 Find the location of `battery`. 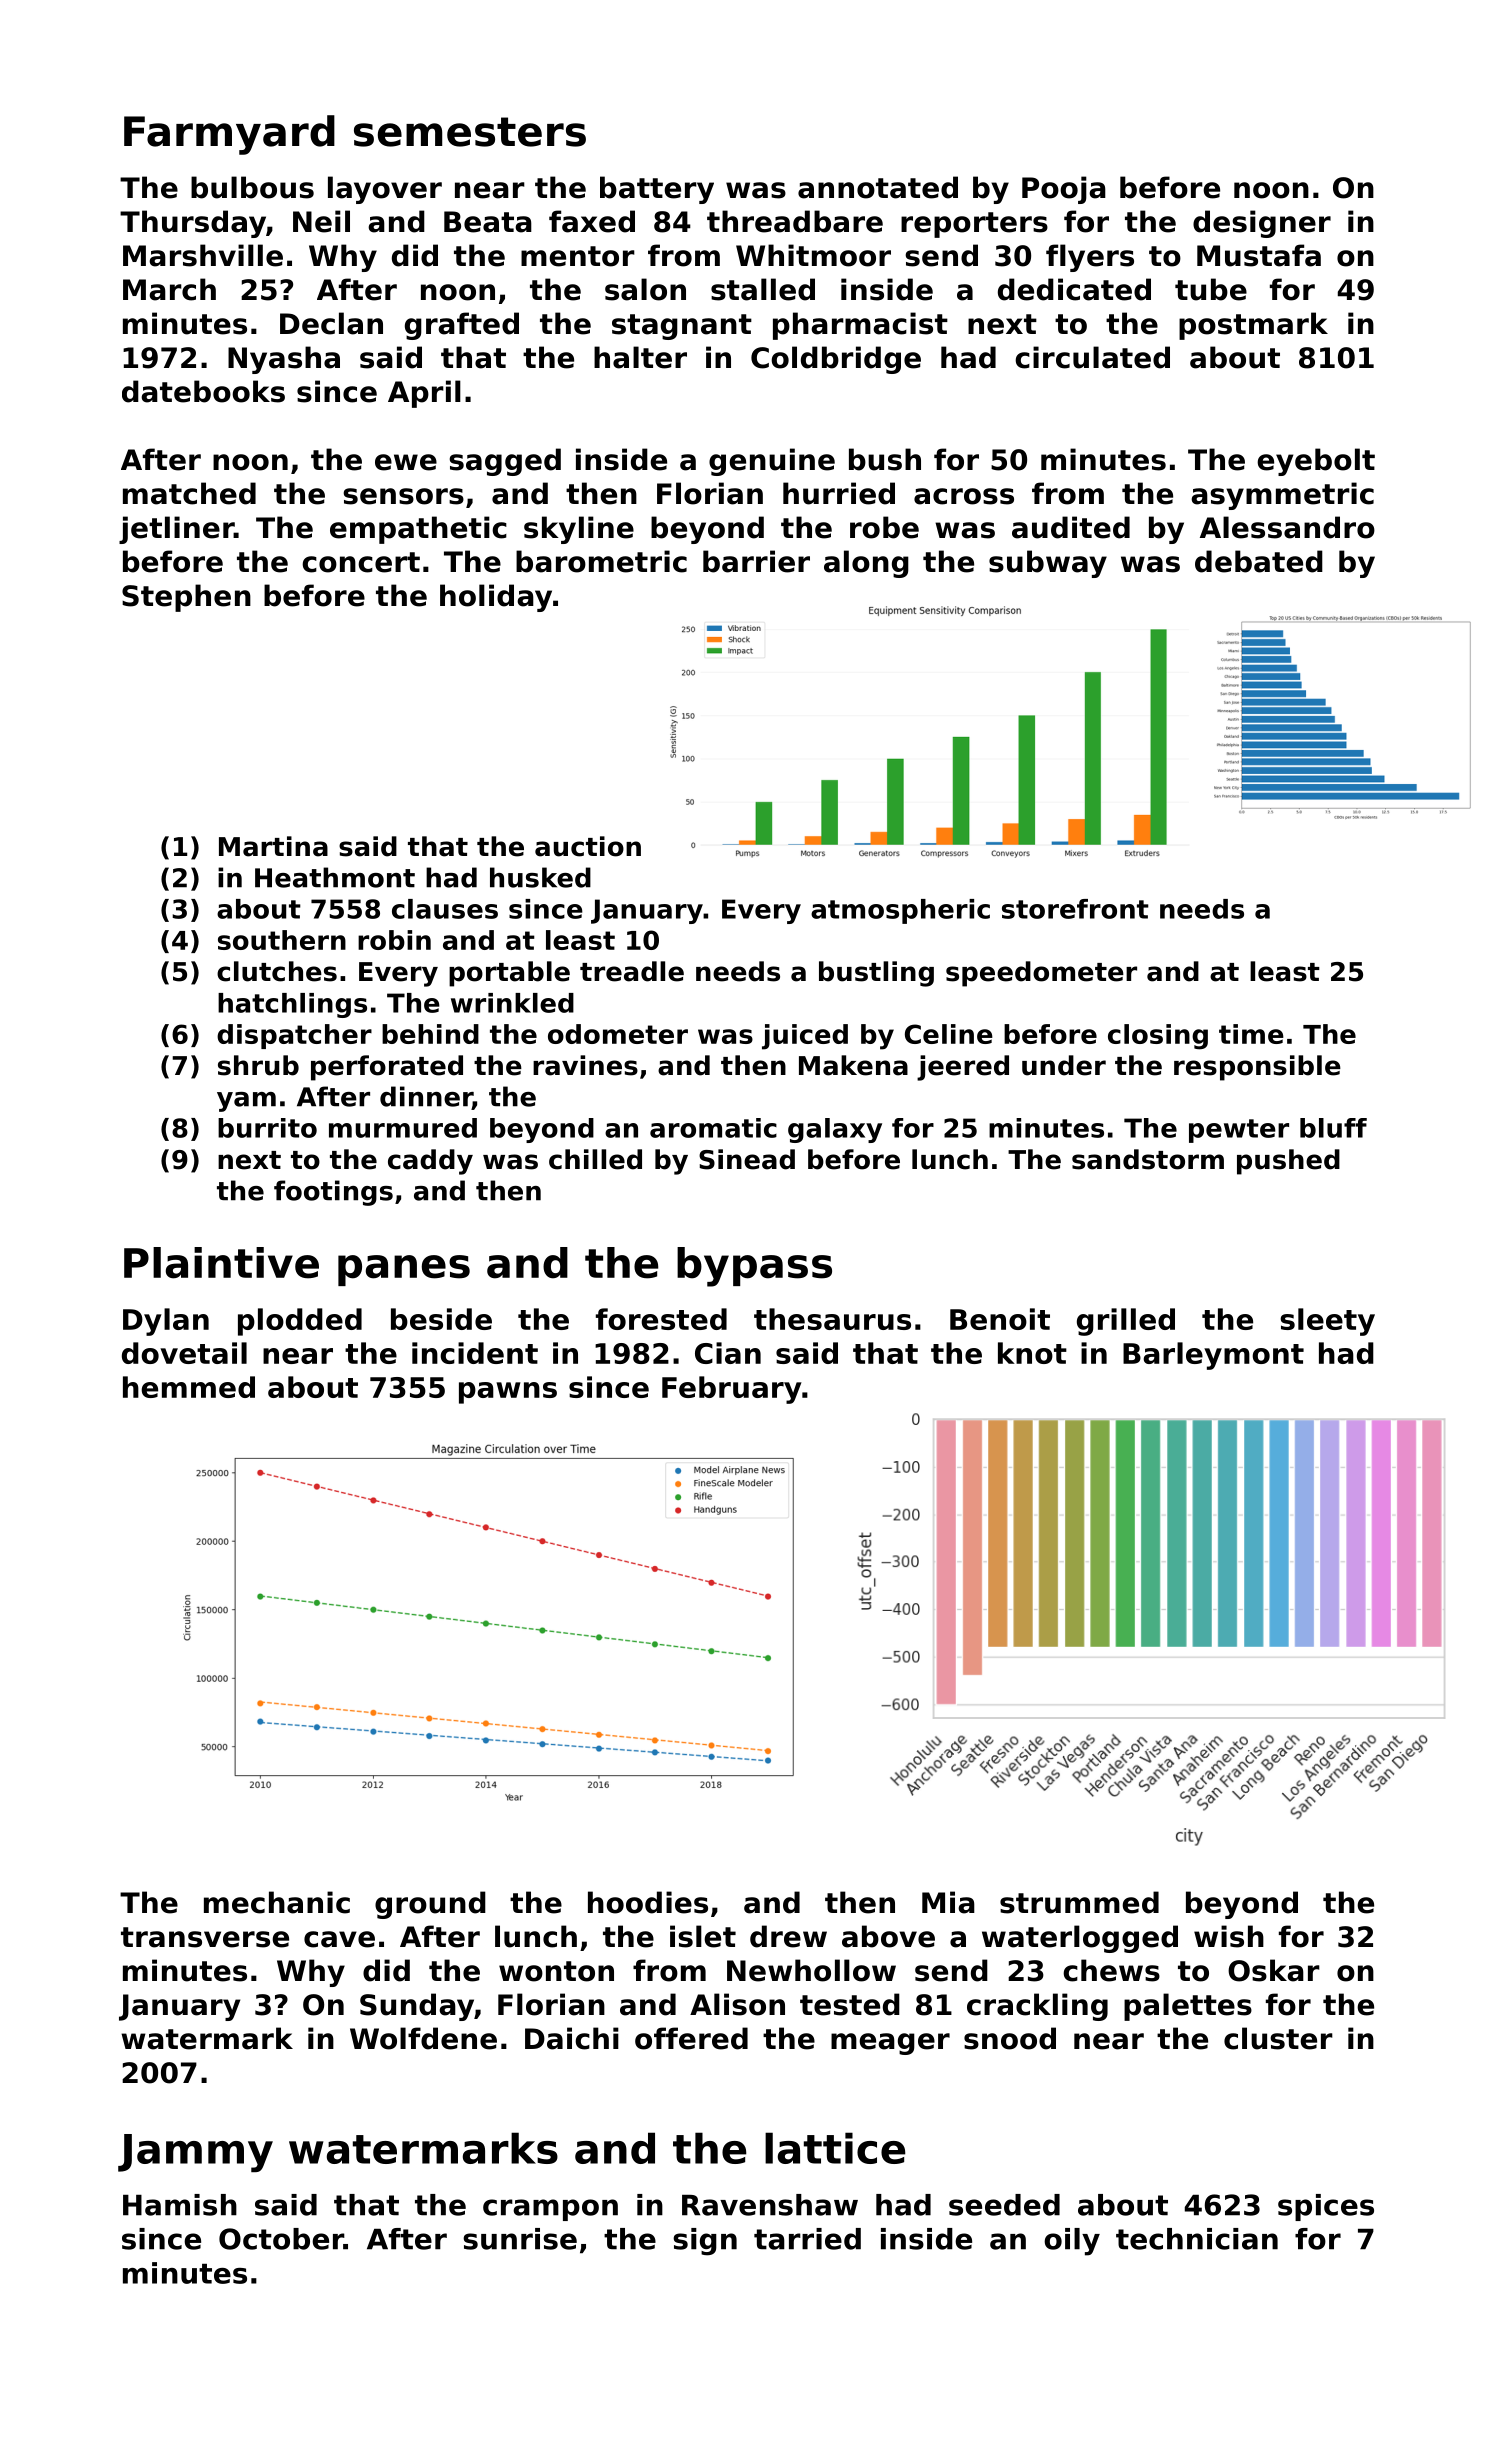

battery is located at coordinates (657, 190).
